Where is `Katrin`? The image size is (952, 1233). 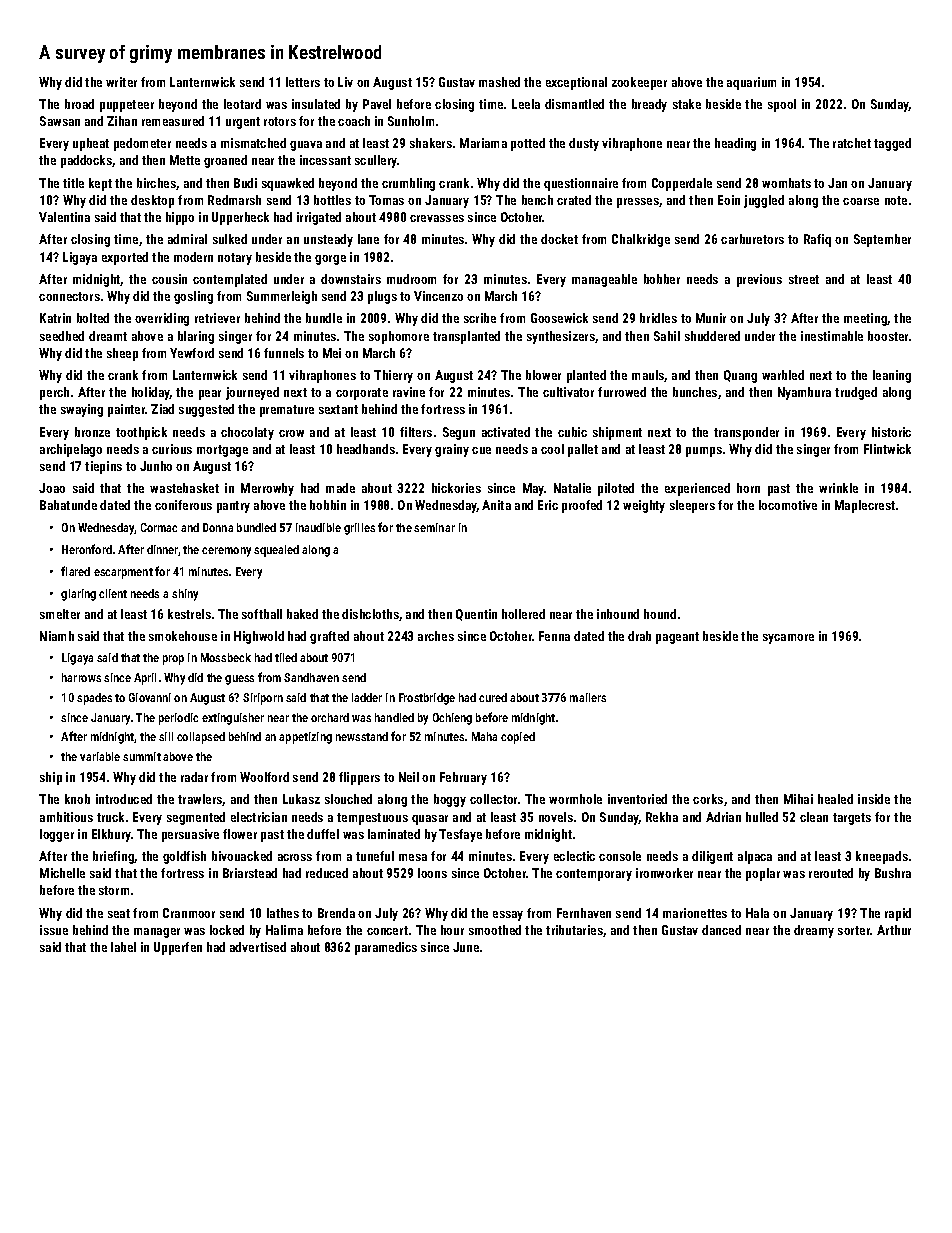
Katrin is located at coordinates (55, 318).
